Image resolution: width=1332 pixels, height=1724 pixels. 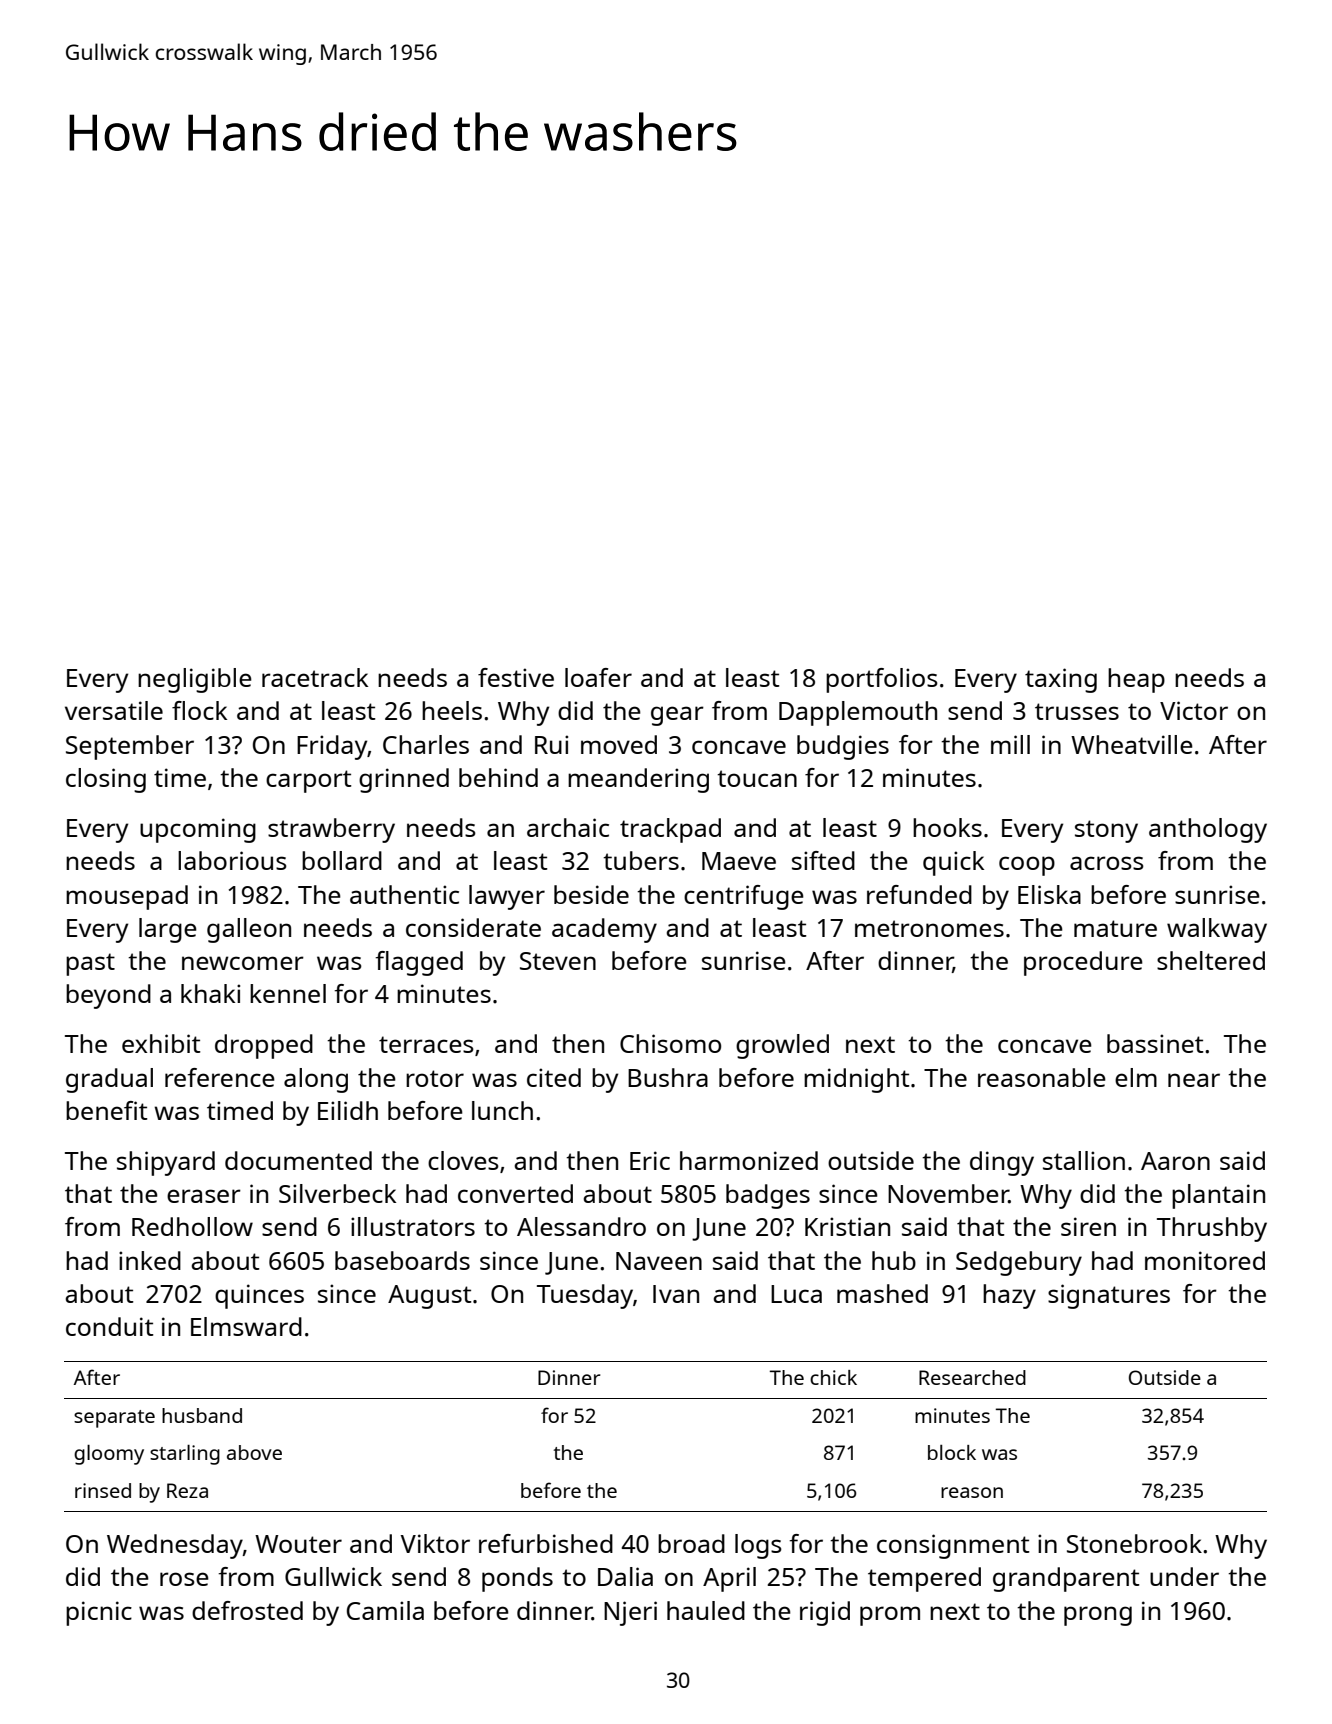 What do you see at coordinates (220, 1077) in the page?
I see `reference` at bounding box center [220, 1077].
